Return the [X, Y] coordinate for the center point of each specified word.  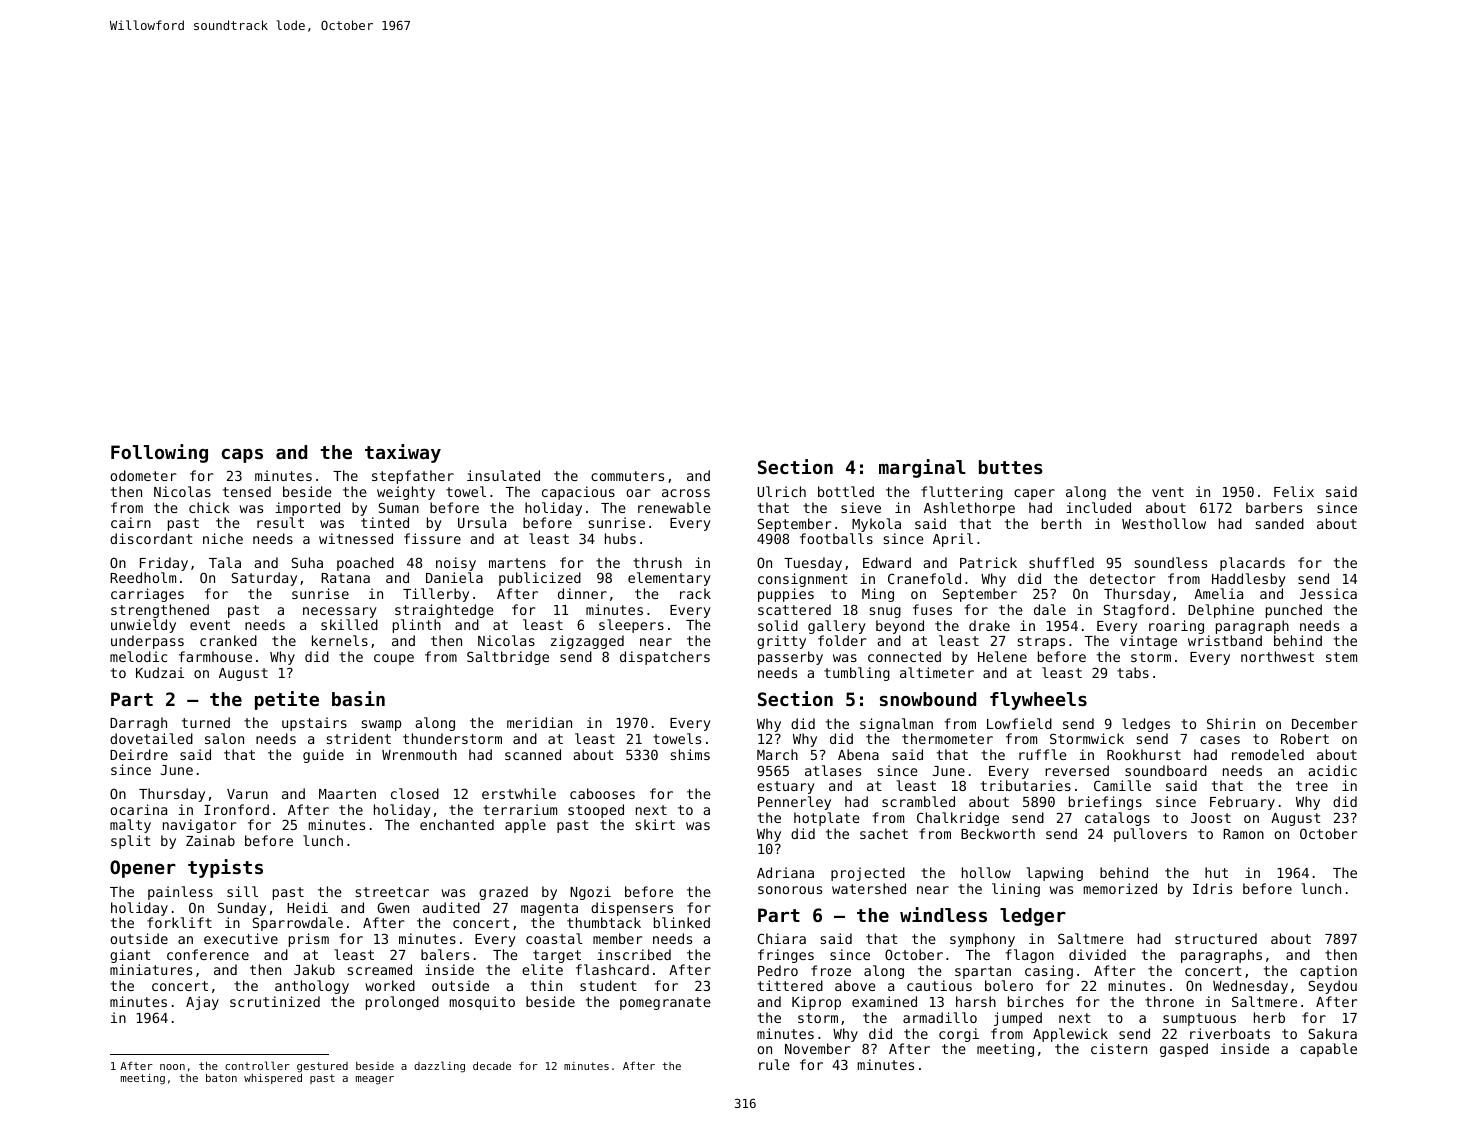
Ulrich [781, 491]
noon [172, 1067]
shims [690, 754]
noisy [456, 564]
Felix [1294, 491]
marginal [922, 468]
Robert [1305, 738]
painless [180, 893]
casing [1049, 972]
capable [1328, 1050]
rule [774, 1064]
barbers [1274, 507]
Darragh [138, 724]
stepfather [413, 477]
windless [943, 914]
